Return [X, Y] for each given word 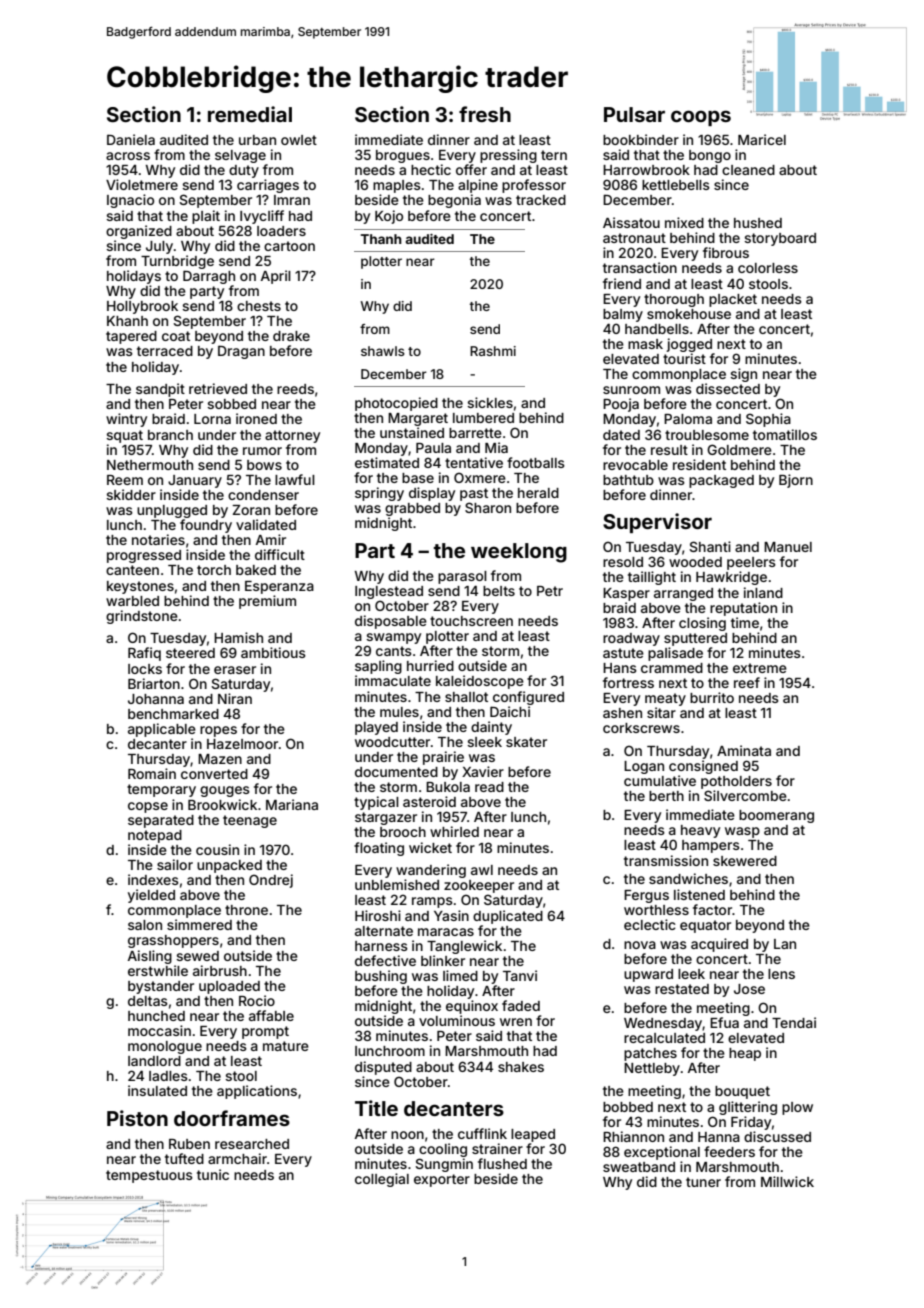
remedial [250, 114]
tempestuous [149, 1176]
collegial [382, 1180]
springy [379, 494]
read [489, 787]
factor [712, 909]
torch [214, 570]
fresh [485, 114]
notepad [155, 836]
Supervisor [657, 523]
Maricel [762, 139]
